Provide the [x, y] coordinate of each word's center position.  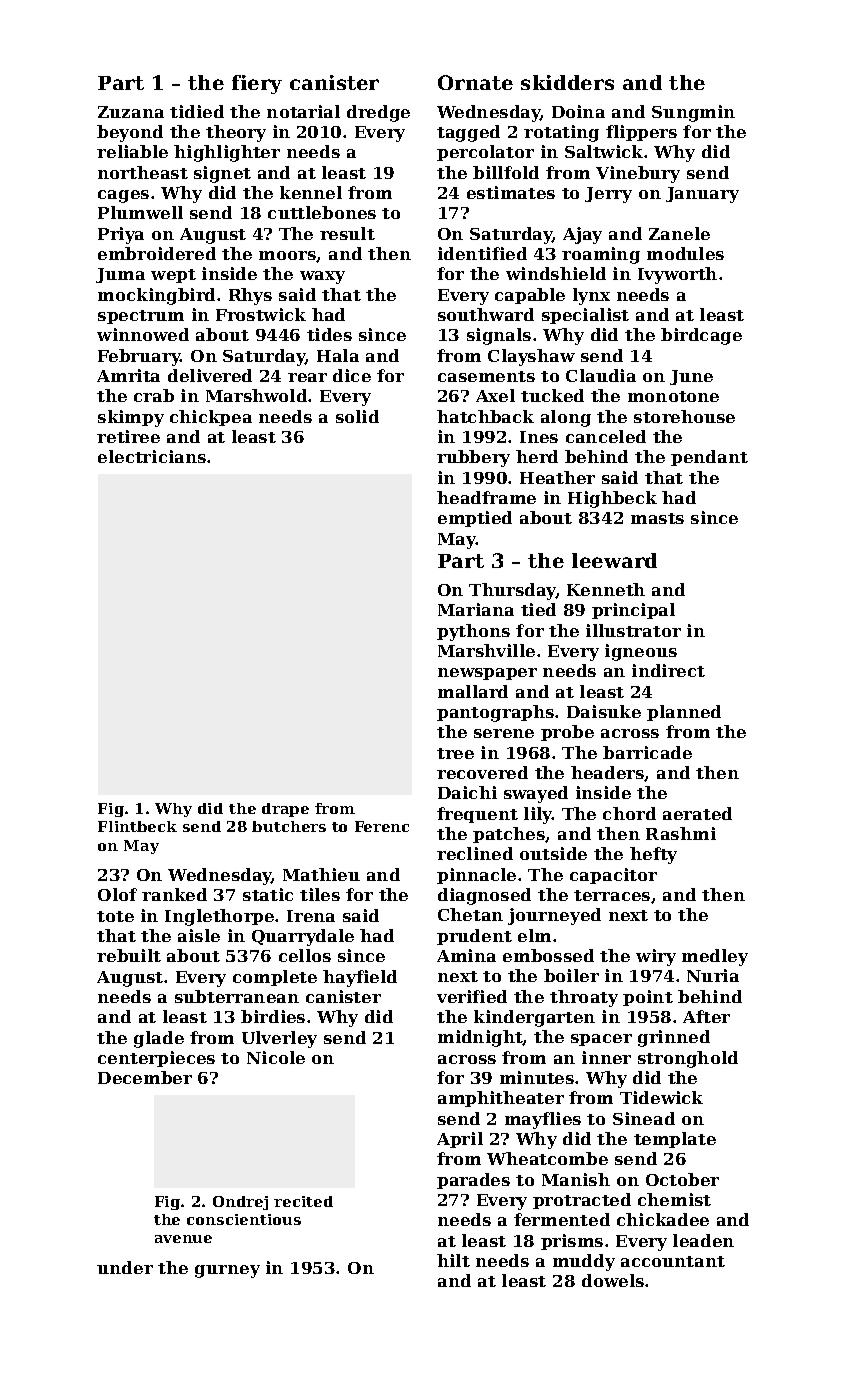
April [460, 1140]
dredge [378, 113]
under [125, 1267]
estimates [511, 192]
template [675, 1140]
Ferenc [382, 826]
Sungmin [693, 113]
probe [567, 733]
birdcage [701, 336]
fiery [257, 84]
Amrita [128, 375]
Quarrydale [303, 937]
